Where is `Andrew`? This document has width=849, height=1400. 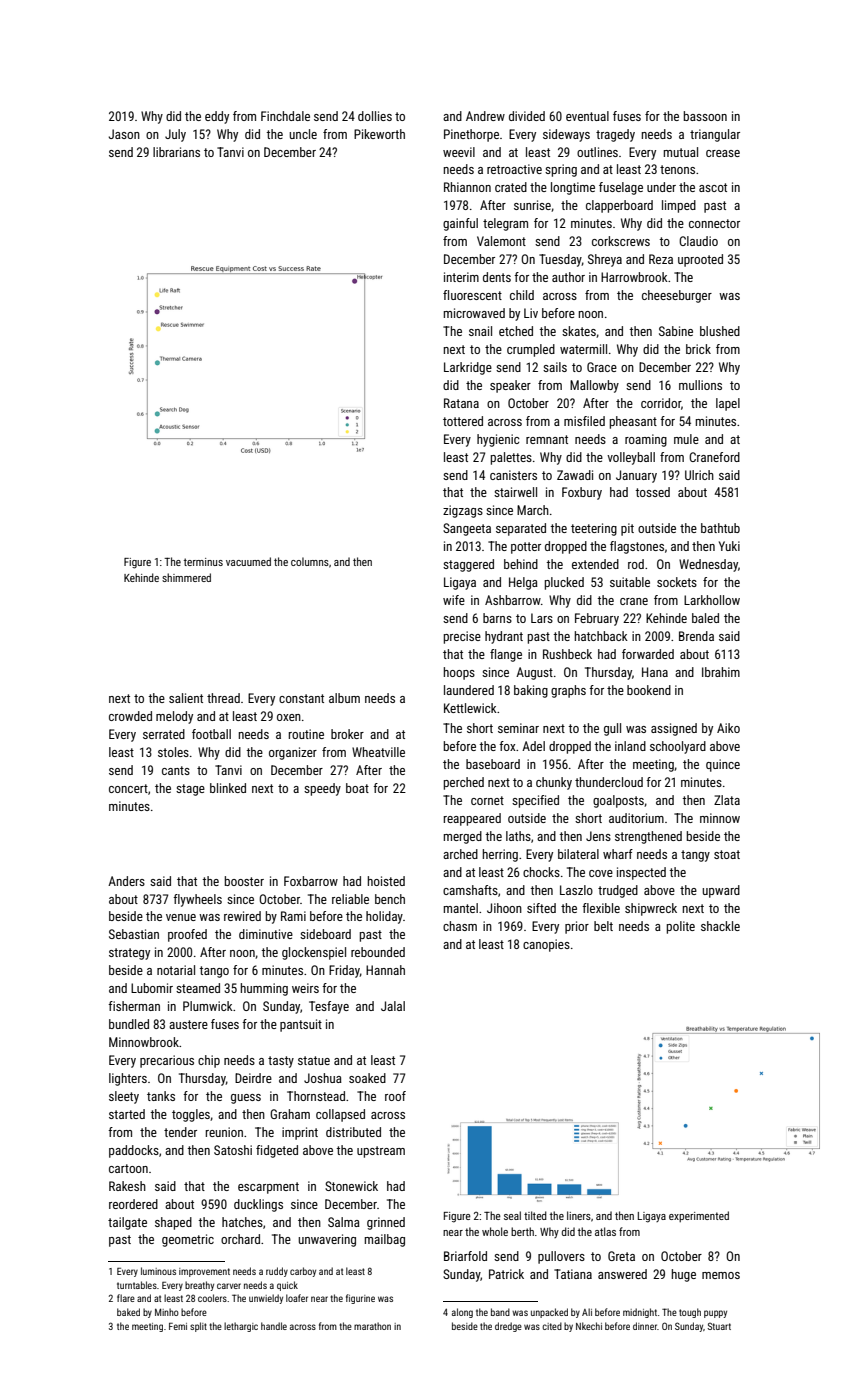
Andrew is located at coordinates (485, 116).
